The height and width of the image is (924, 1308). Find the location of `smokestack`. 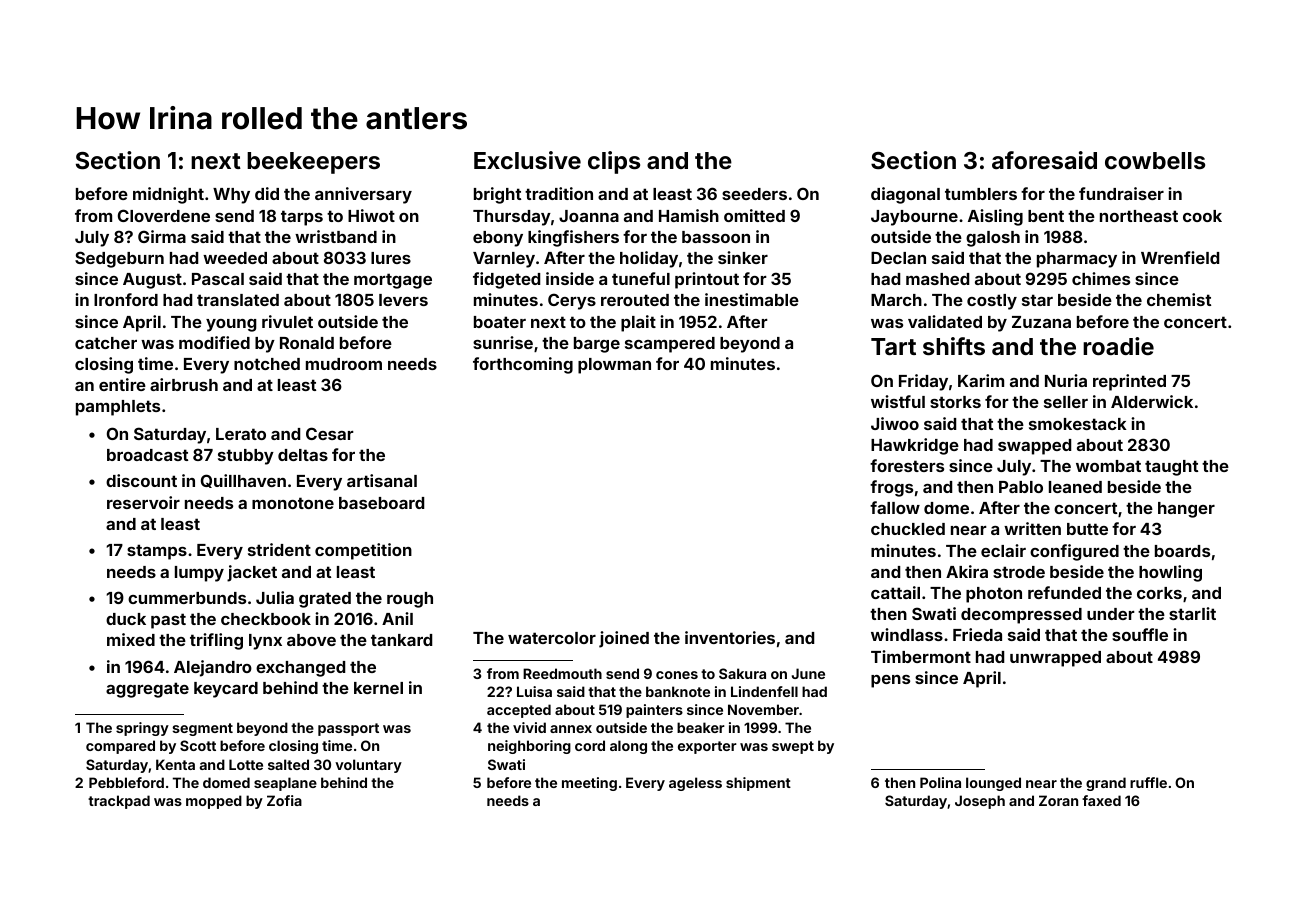

smokestack is located at coordinates (1078, 424).
